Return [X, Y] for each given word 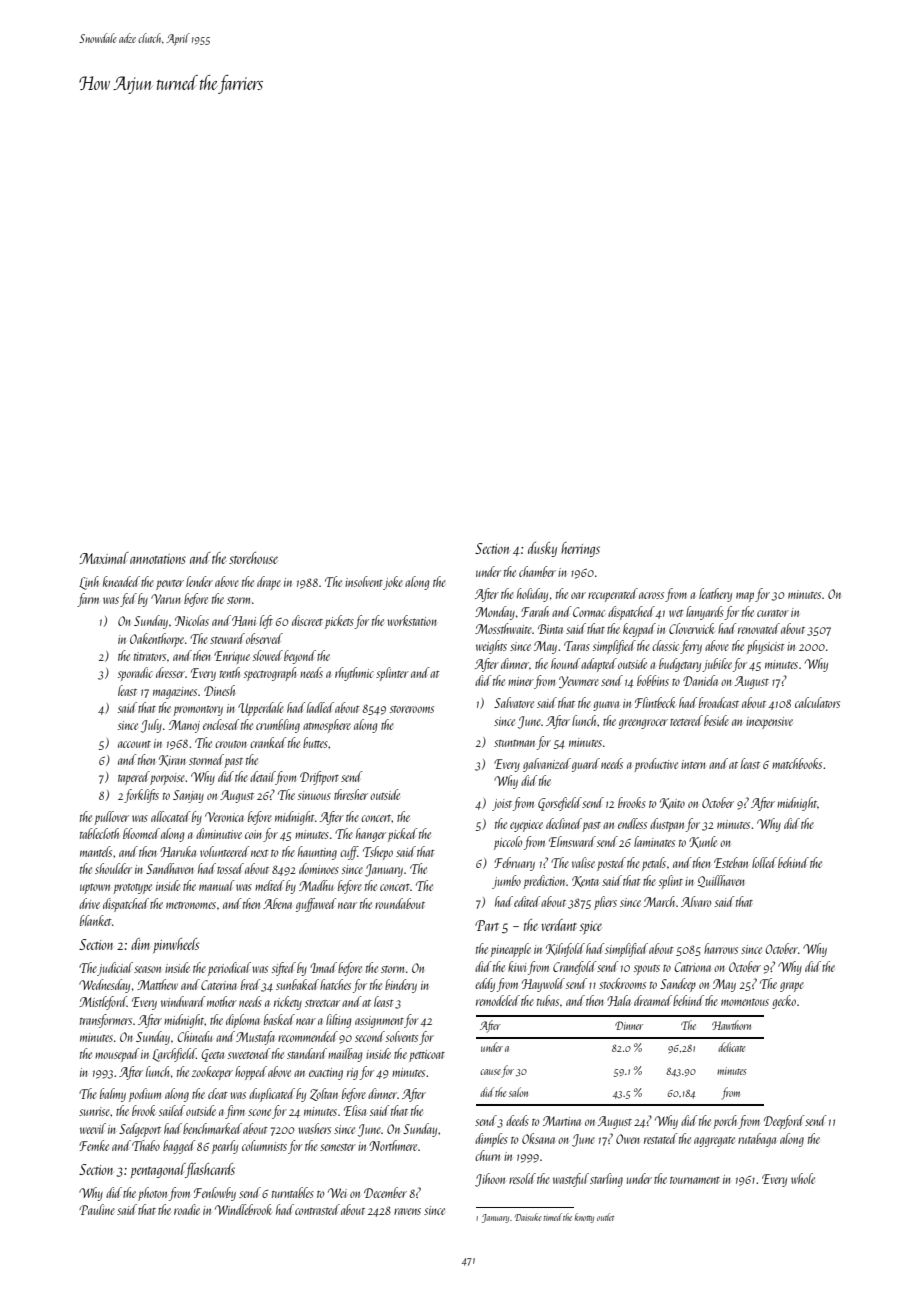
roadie [187, 1209]
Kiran [172, 760]
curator [773, 613]
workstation [412, 620]
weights [491, 647]
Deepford [784, 1122]
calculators [817, 702]
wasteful [571, 1180]
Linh [89, 583]
